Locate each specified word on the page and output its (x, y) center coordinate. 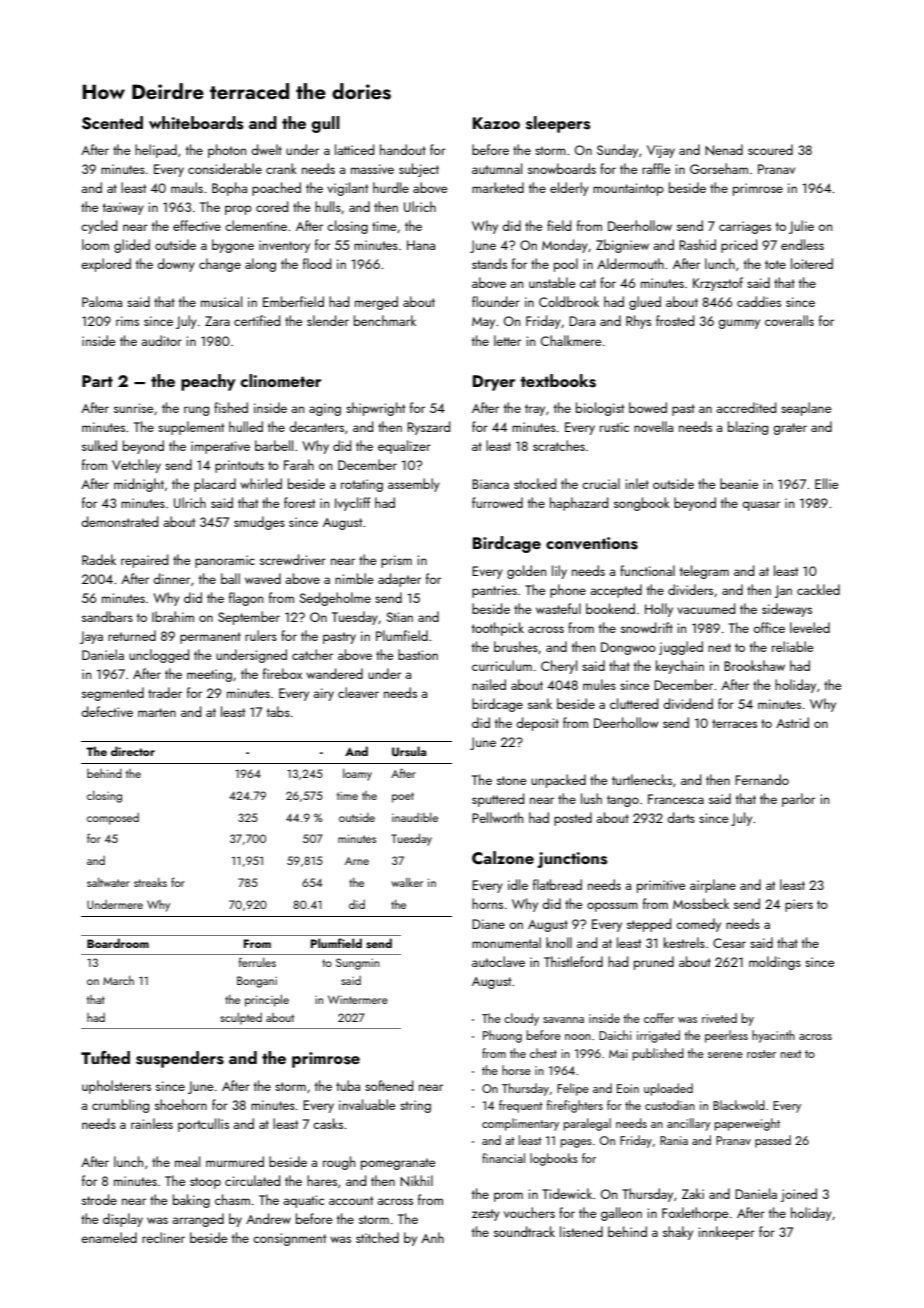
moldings (775, 963)
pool (566, 265)
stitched (377, 1237)
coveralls (789, 320)
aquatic (303, 1201)
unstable (552, 282)
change (220, 265)
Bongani (257, 982)
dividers (690, 589)
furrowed (497, 502)
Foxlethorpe (695, 1214)
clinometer (281, 380)
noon (578, 1037)
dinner (171, 578)
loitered (812, 263)
